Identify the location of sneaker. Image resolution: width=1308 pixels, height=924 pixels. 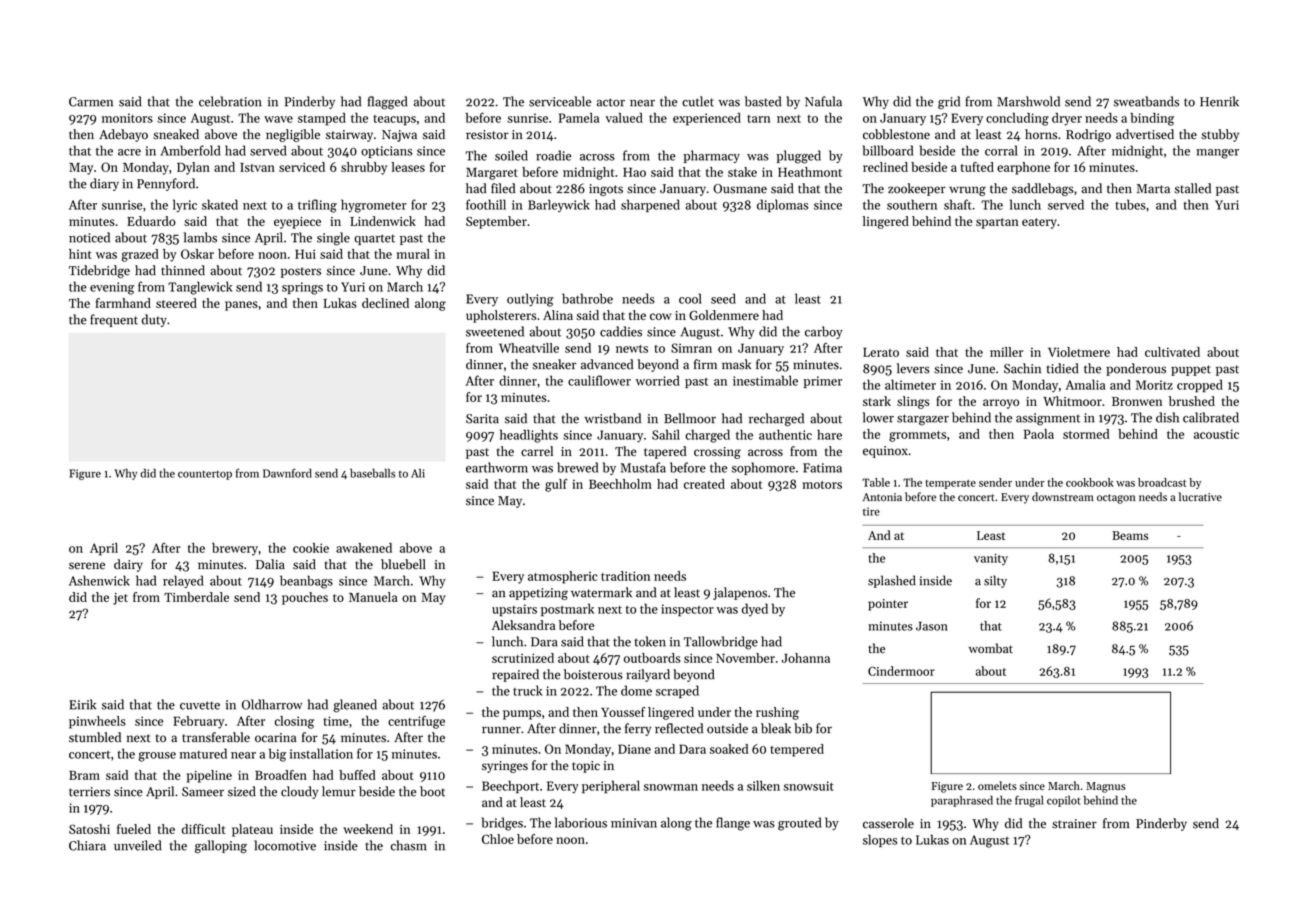
(554, 364).
